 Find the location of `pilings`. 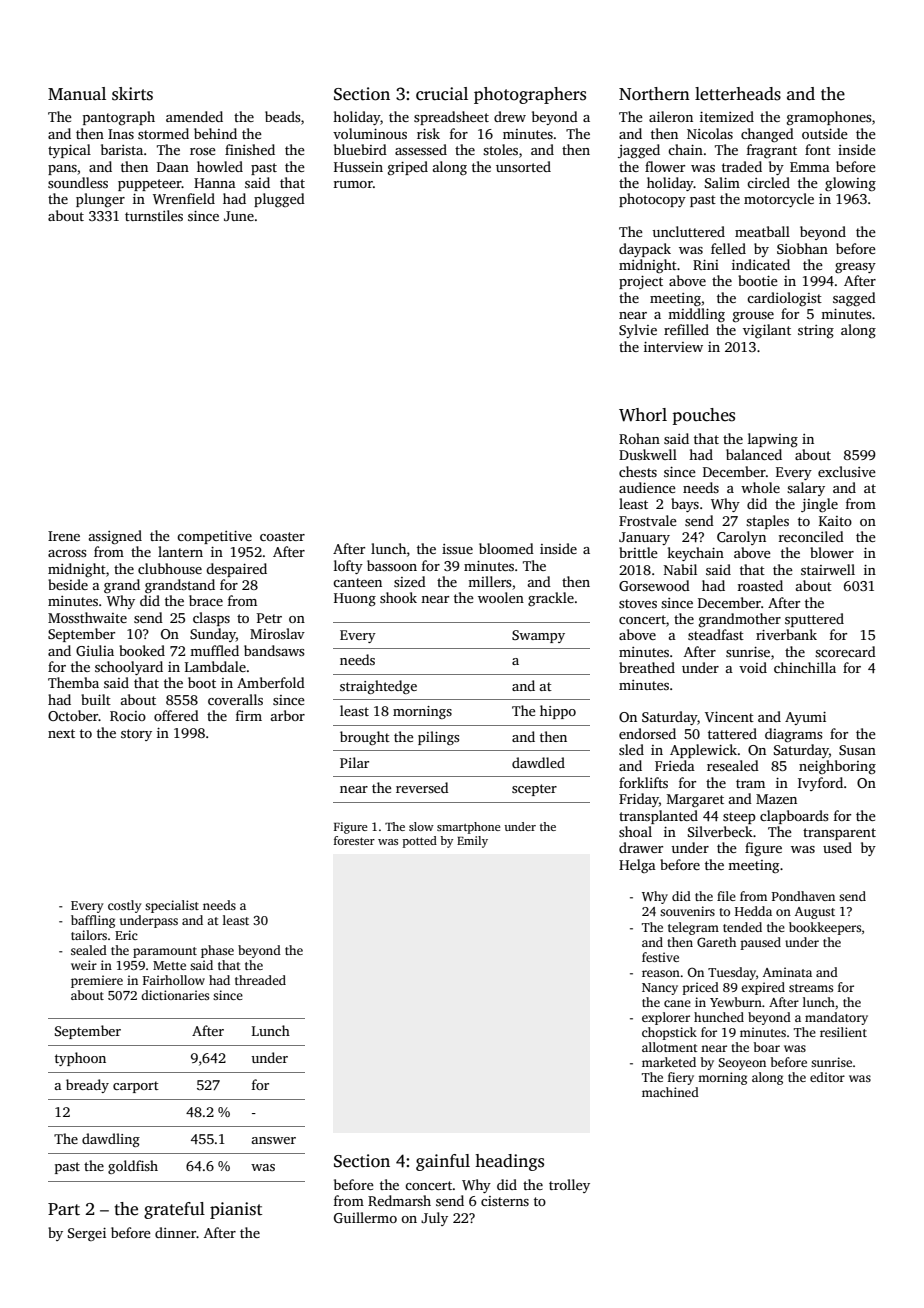

pilings is located at coordinates (438, 738).
